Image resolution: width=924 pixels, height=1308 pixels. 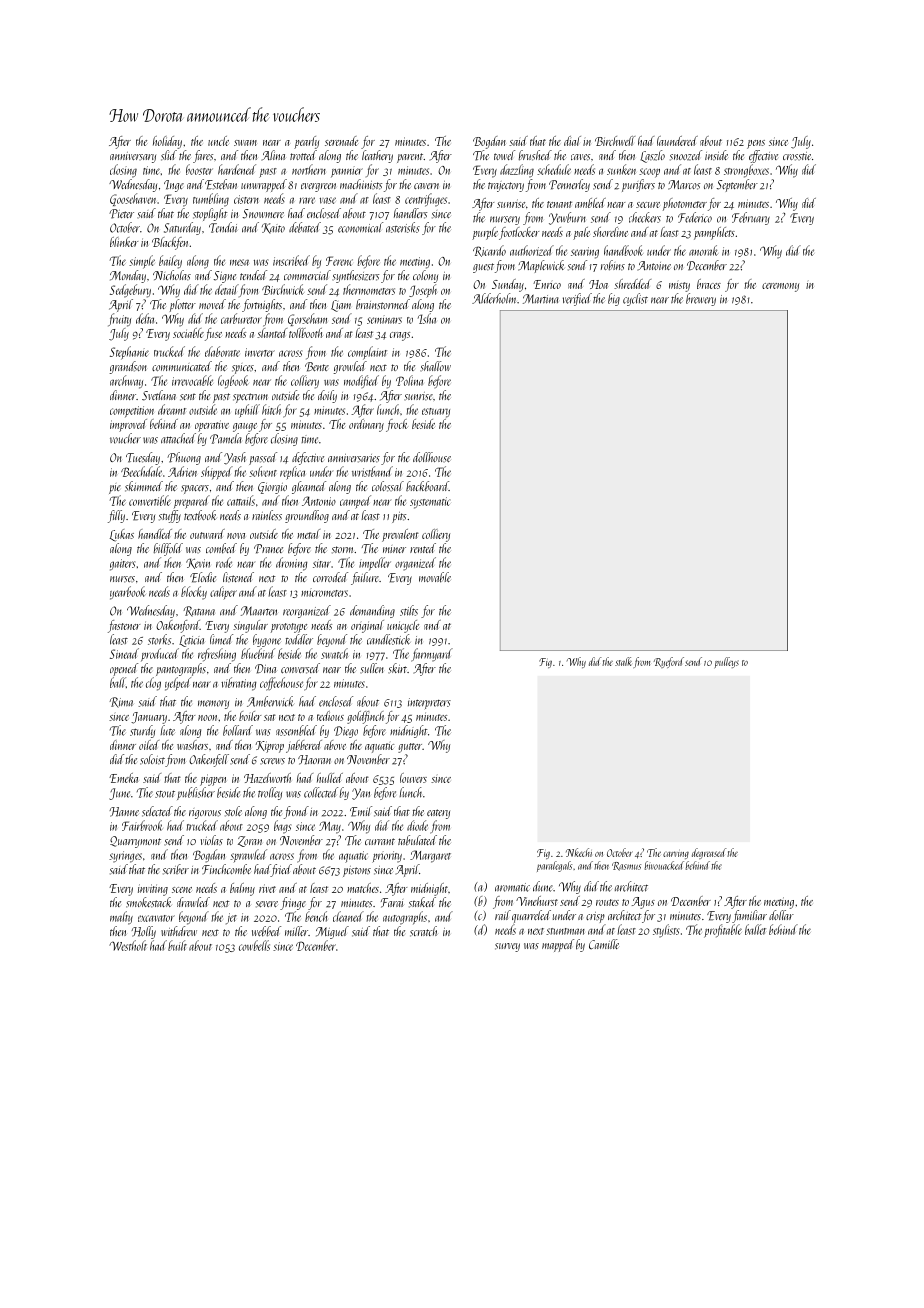 I want to click on Ryeford, so click(x=669, y=662).
